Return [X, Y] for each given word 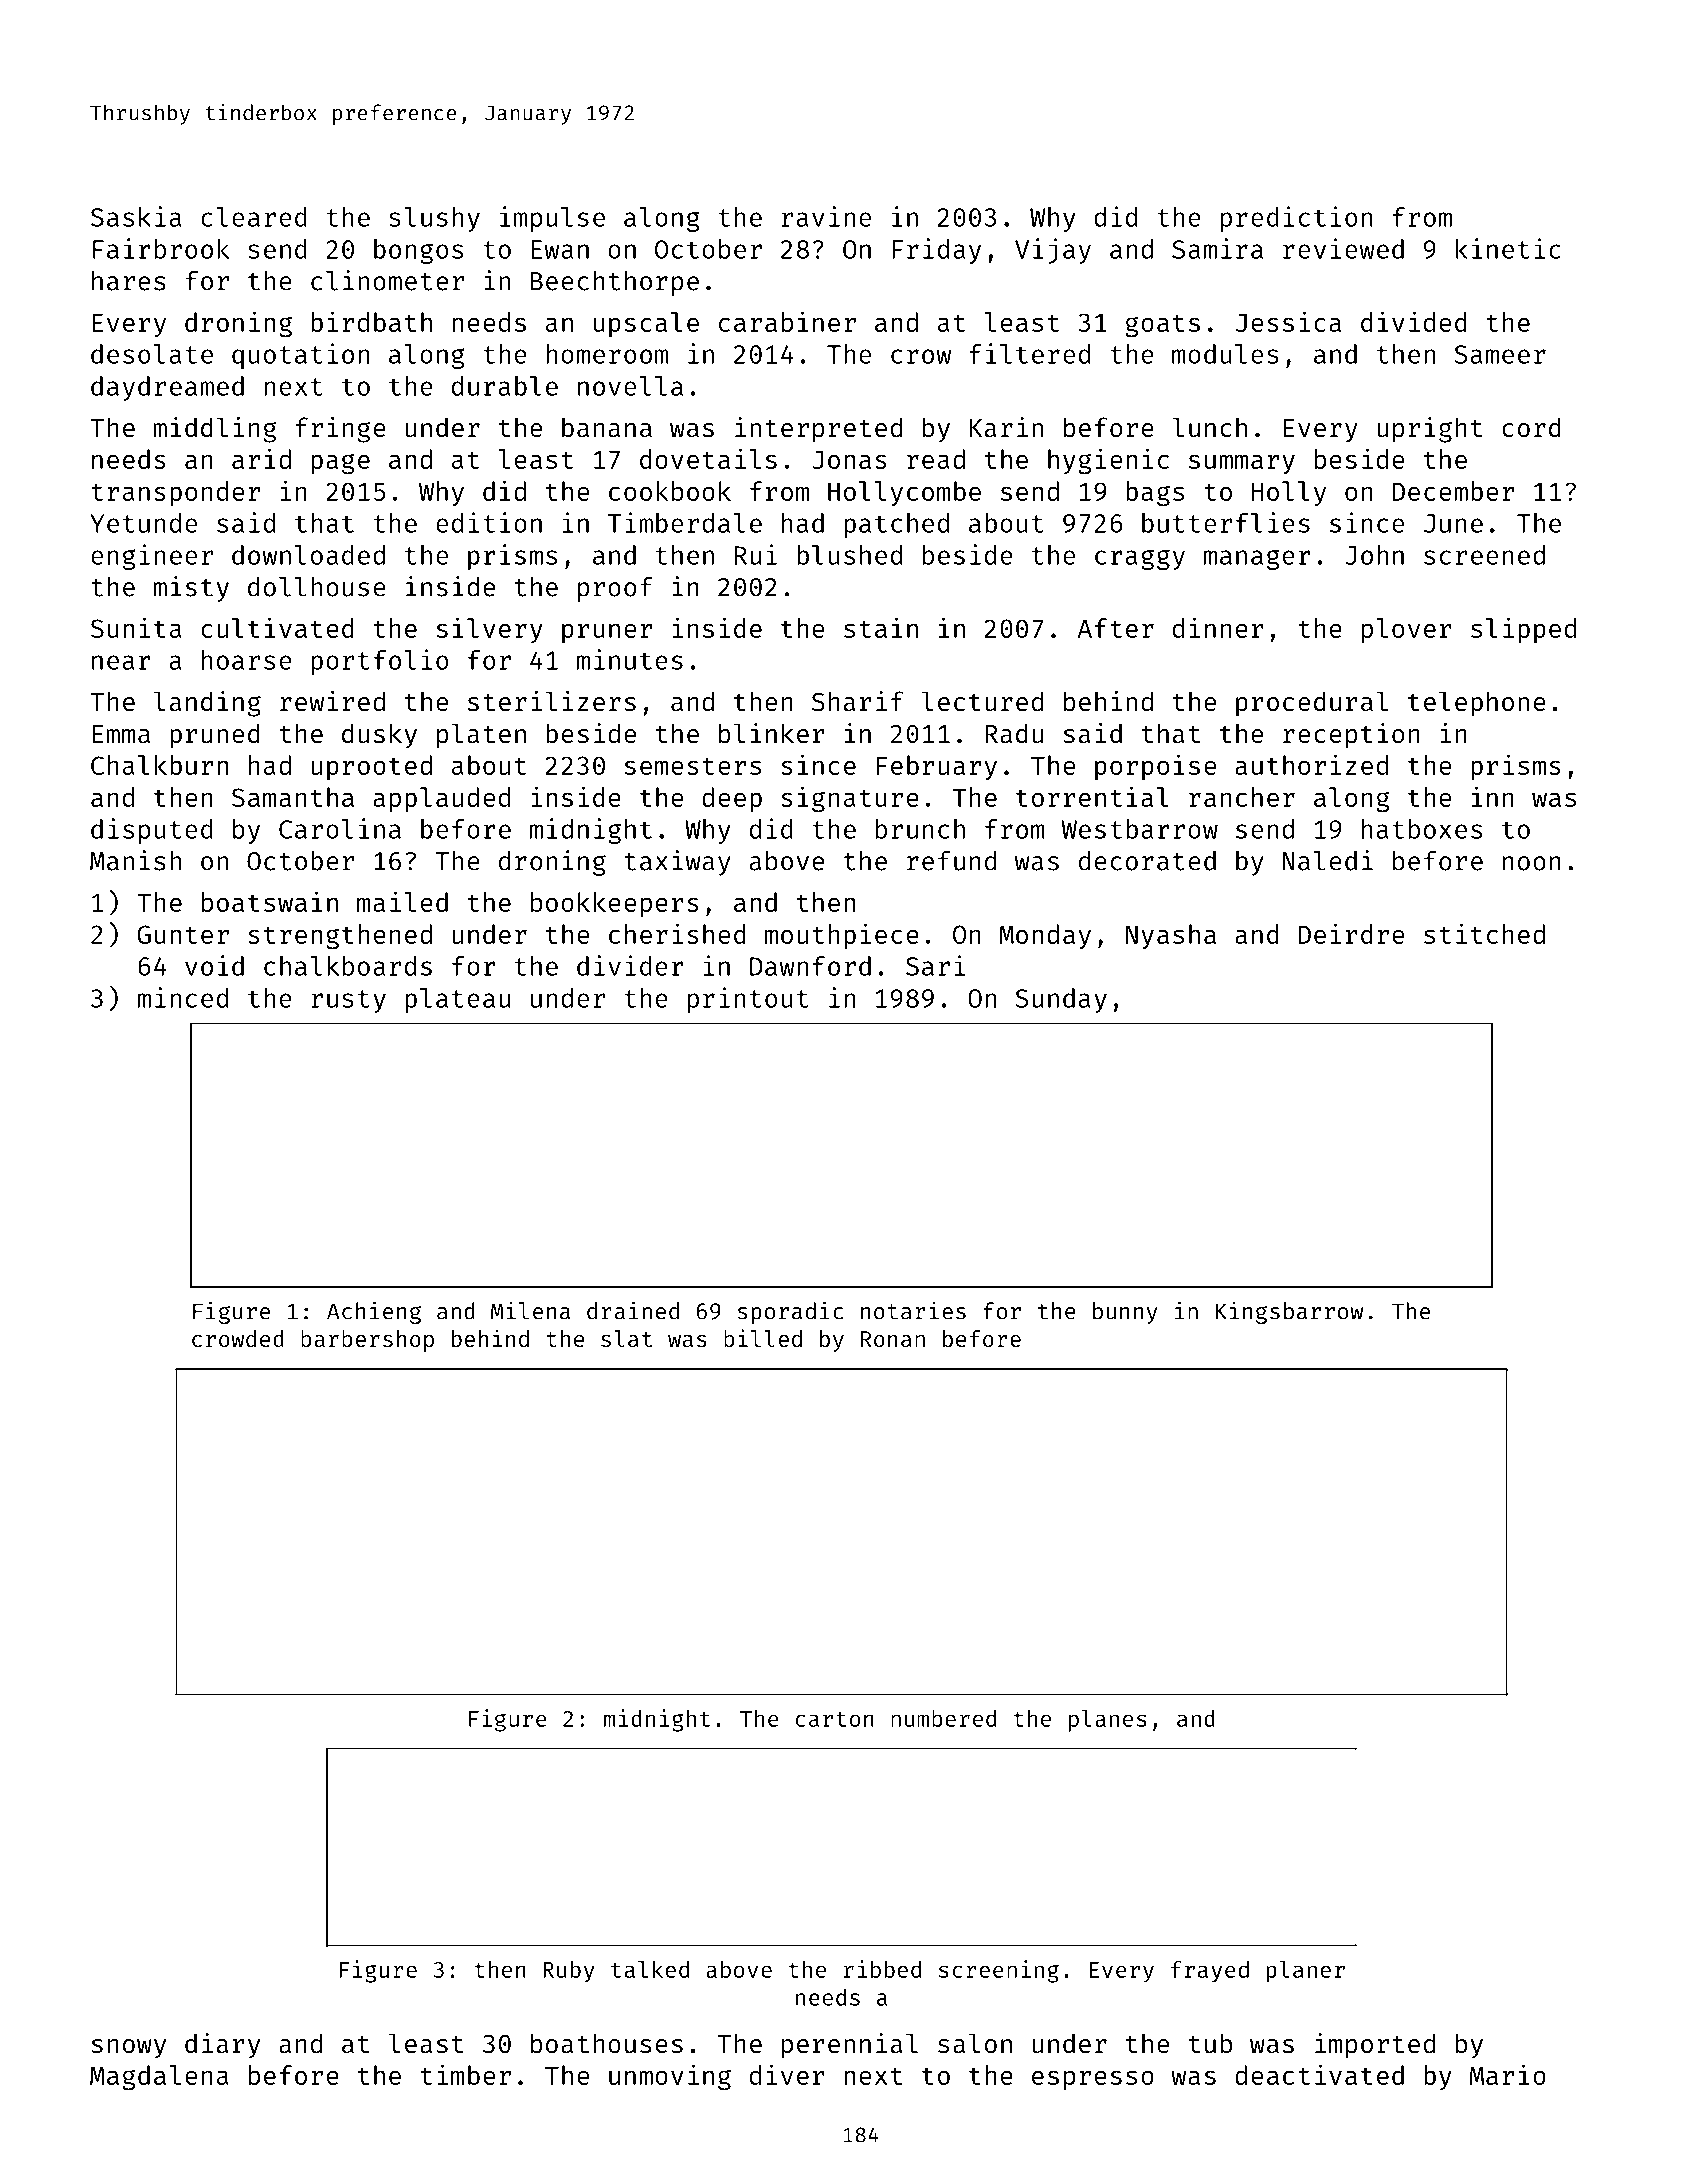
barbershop [367, 1341]
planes [1108, 1721]
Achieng [374, 1312]
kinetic [1508, 248]
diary [222, 2046]
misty [191, 589]
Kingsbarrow [1289, 1313]
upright [1429, 430]
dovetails [708, 458]
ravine [826, 216]
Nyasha [1171, 936]
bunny [1125, 1313]
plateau [457, 1000]
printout [748, 1000]
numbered [943, 1718]
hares [129, 281]
